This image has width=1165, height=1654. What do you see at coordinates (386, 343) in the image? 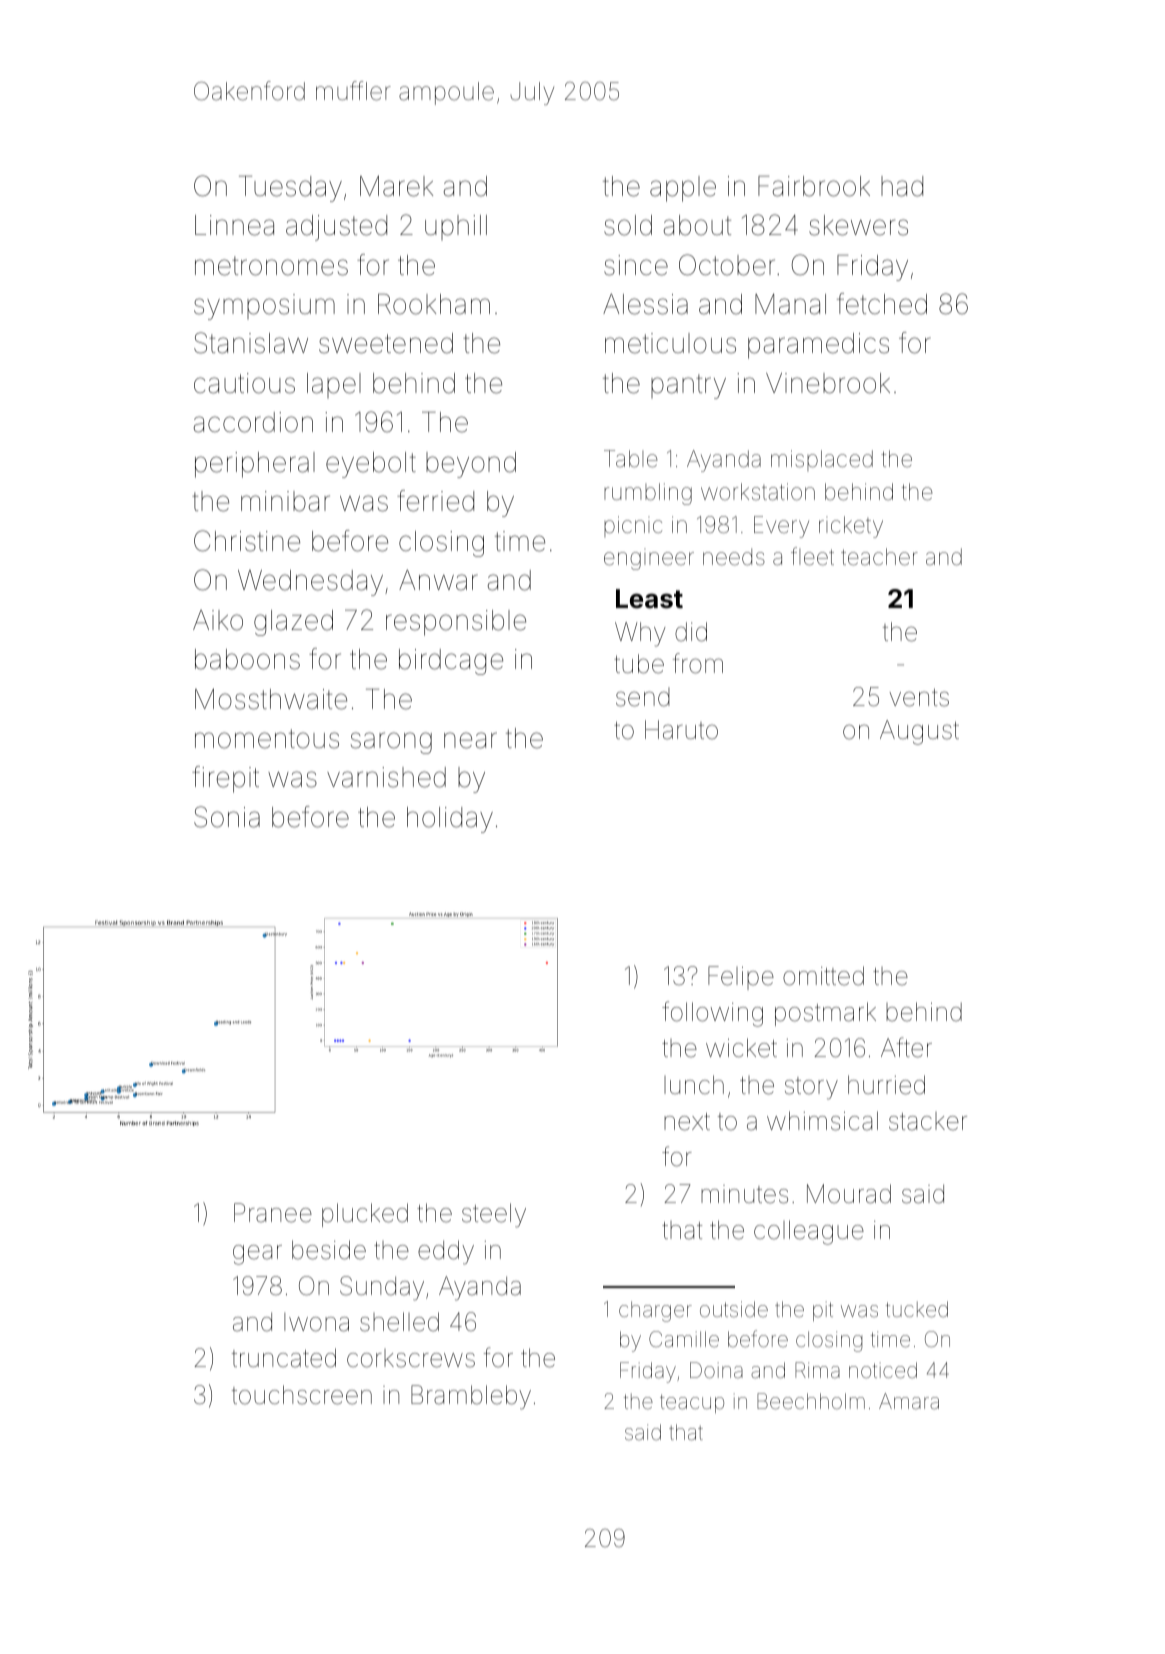
I see `sweetened` at bounding box center [386, 343].
